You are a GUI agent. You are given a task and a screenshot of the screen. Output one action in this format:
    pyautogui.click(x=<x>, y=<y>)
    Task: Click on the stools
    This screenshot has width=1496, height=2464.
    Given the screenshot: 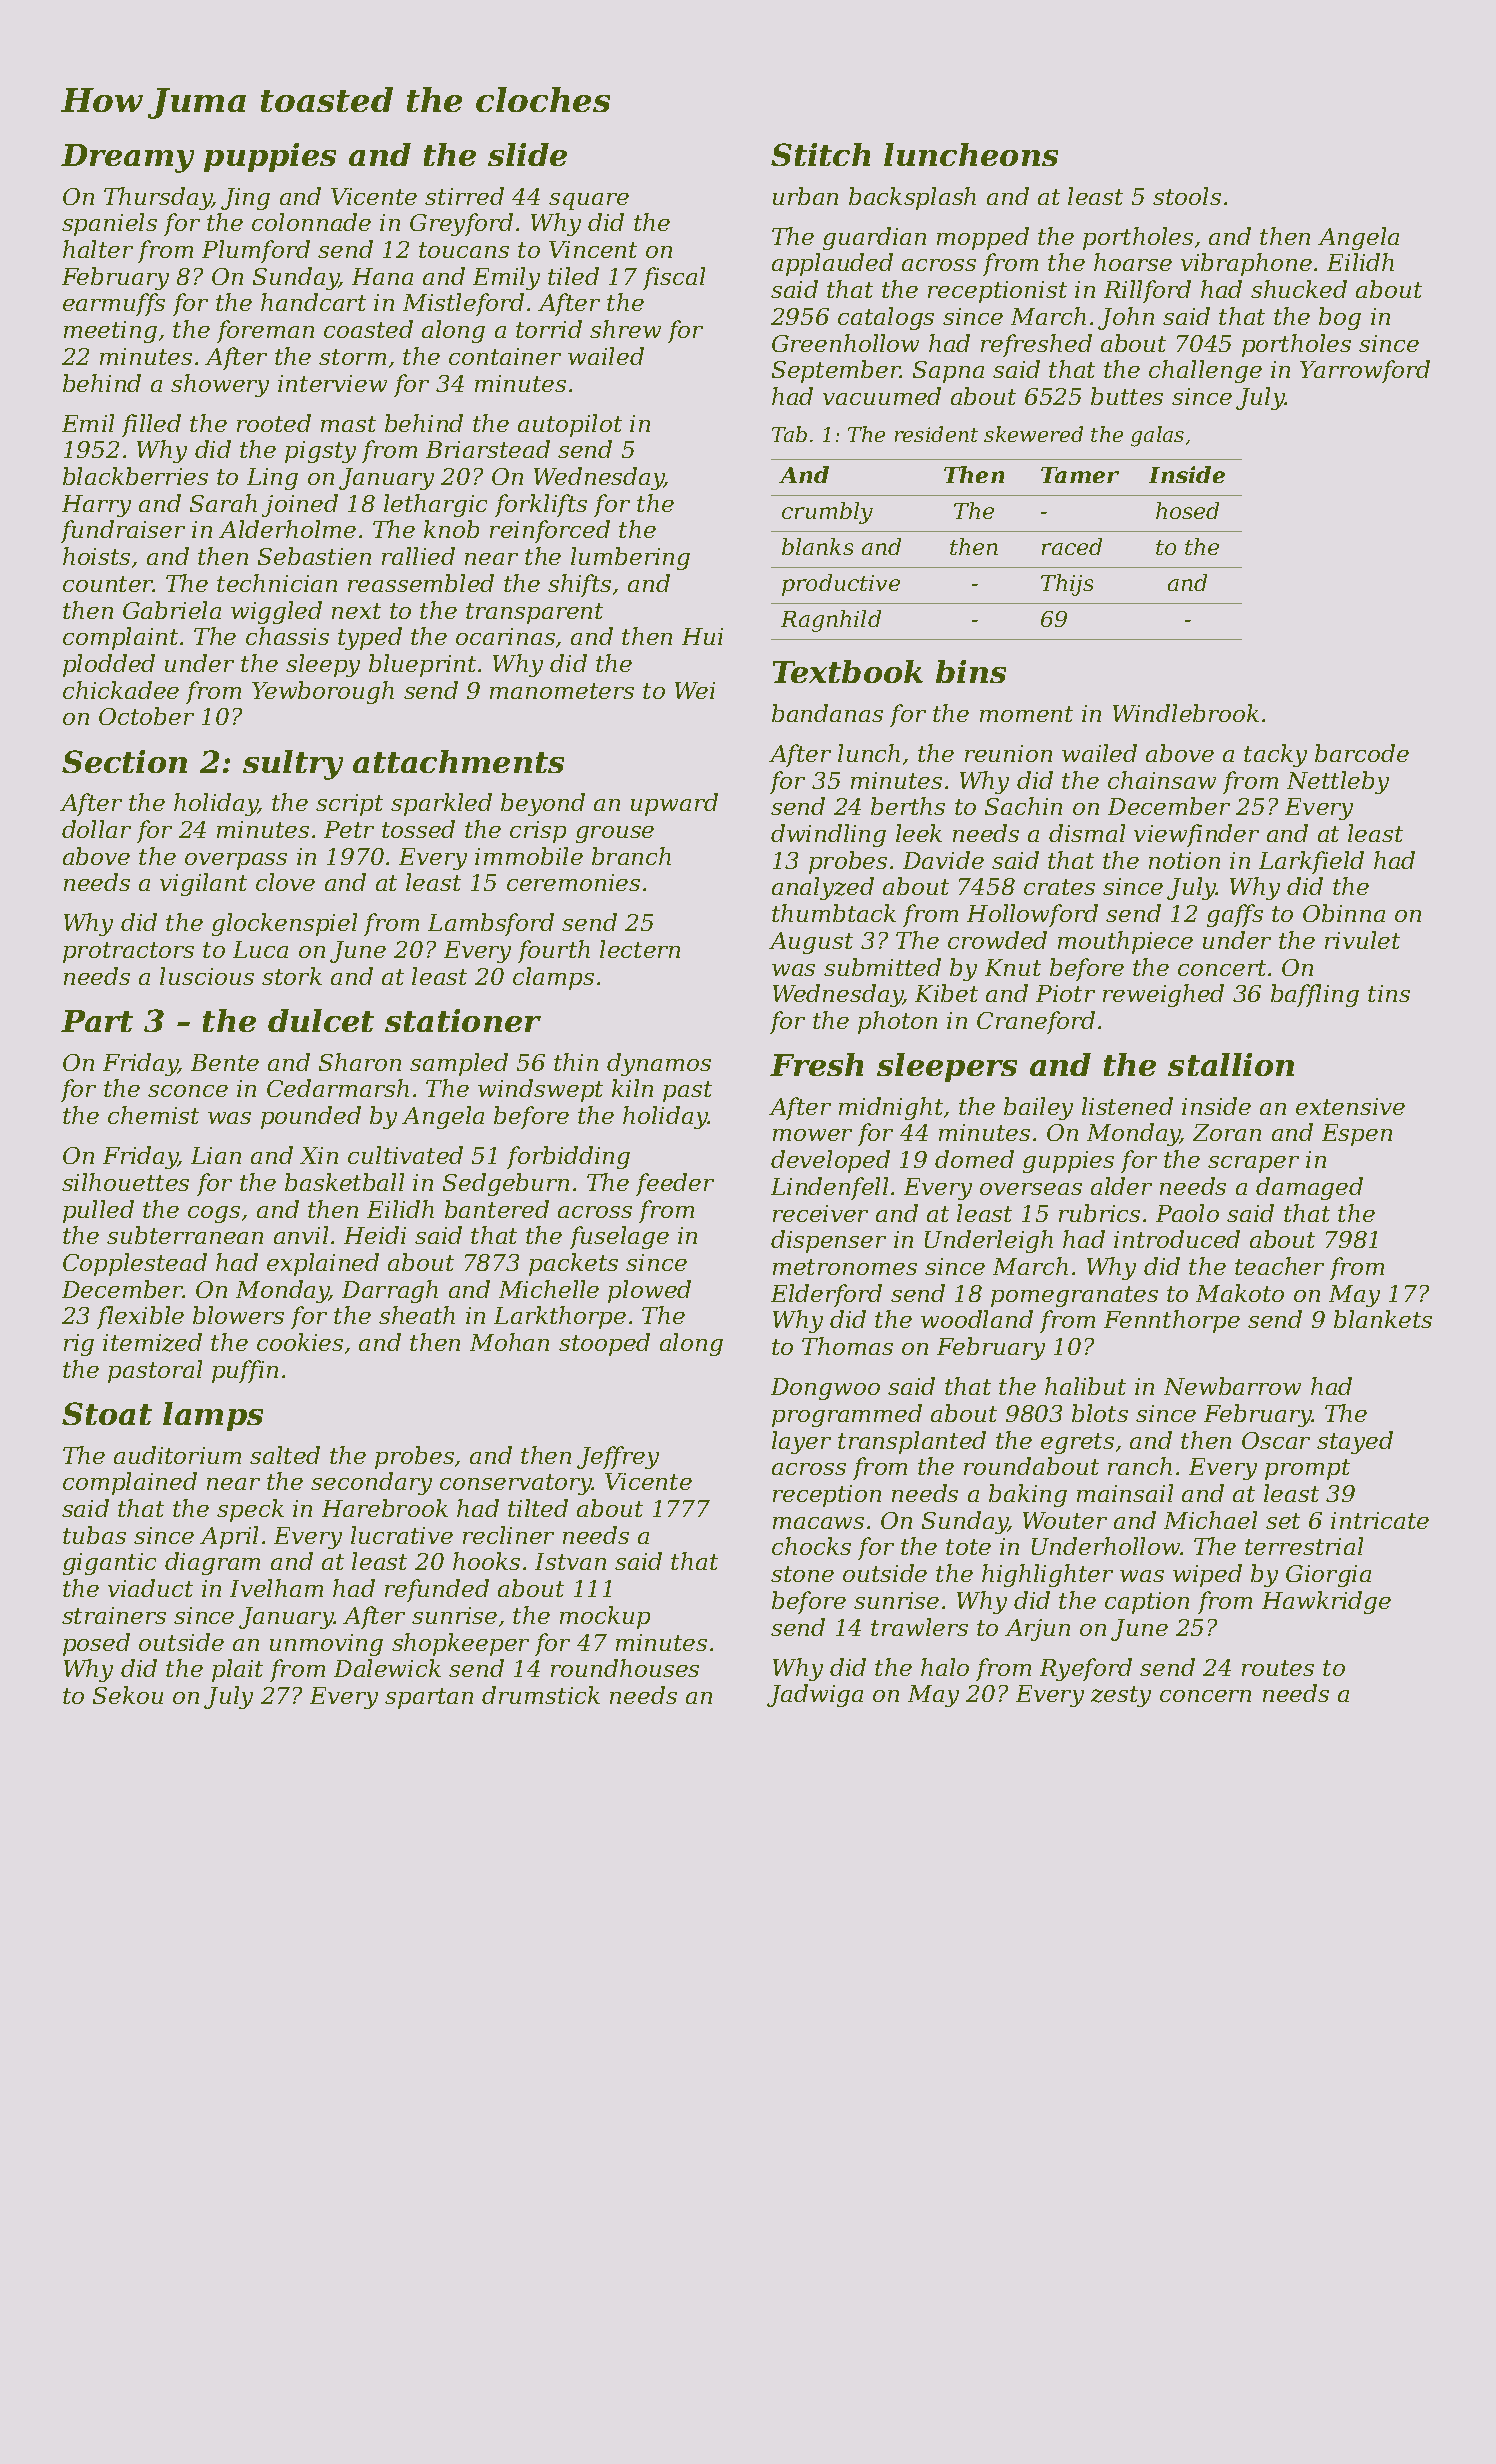 What is the action you would take?
    pyautogui.click(x=1187, y=196)
